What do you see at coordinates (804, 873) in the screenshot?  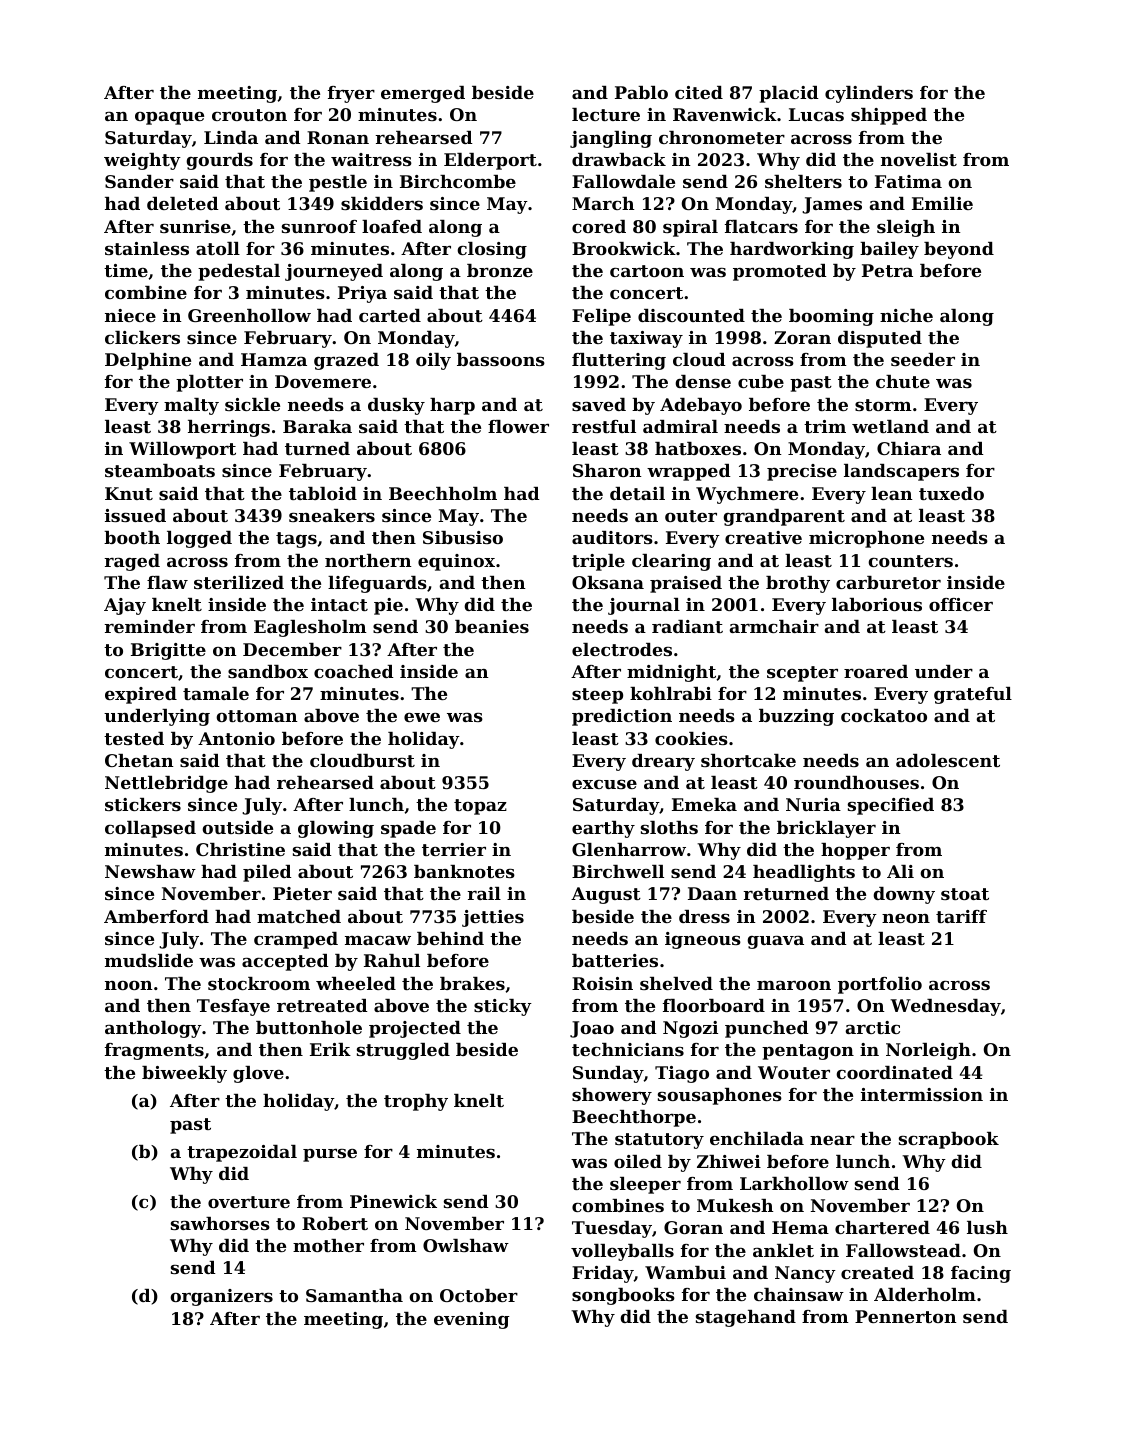 I see `headlights` at bounding box center [804, 873].
